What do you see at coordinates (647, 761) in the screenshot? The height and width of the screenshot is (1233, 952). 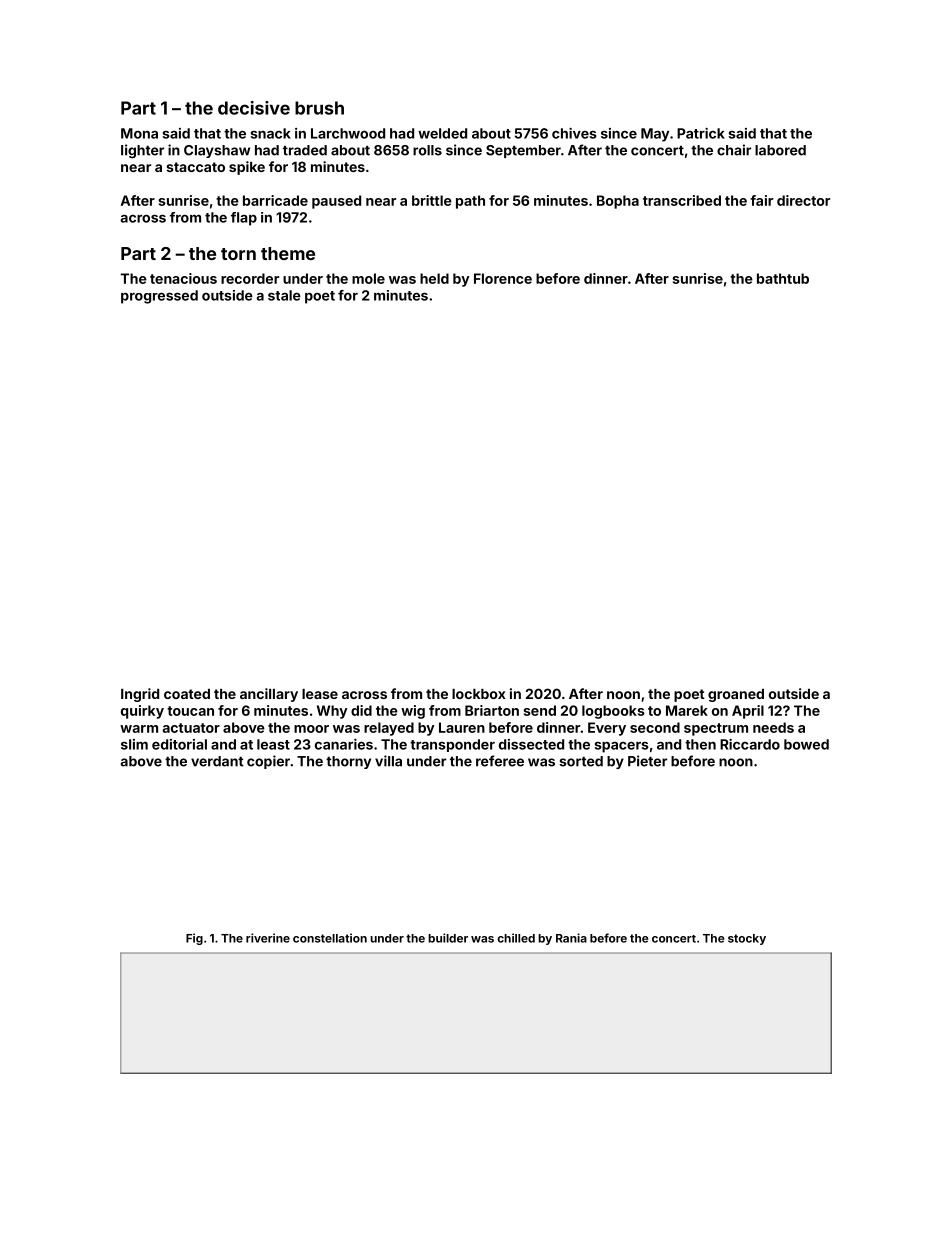 I see `Pieter` at bounding box center [647, 761].
